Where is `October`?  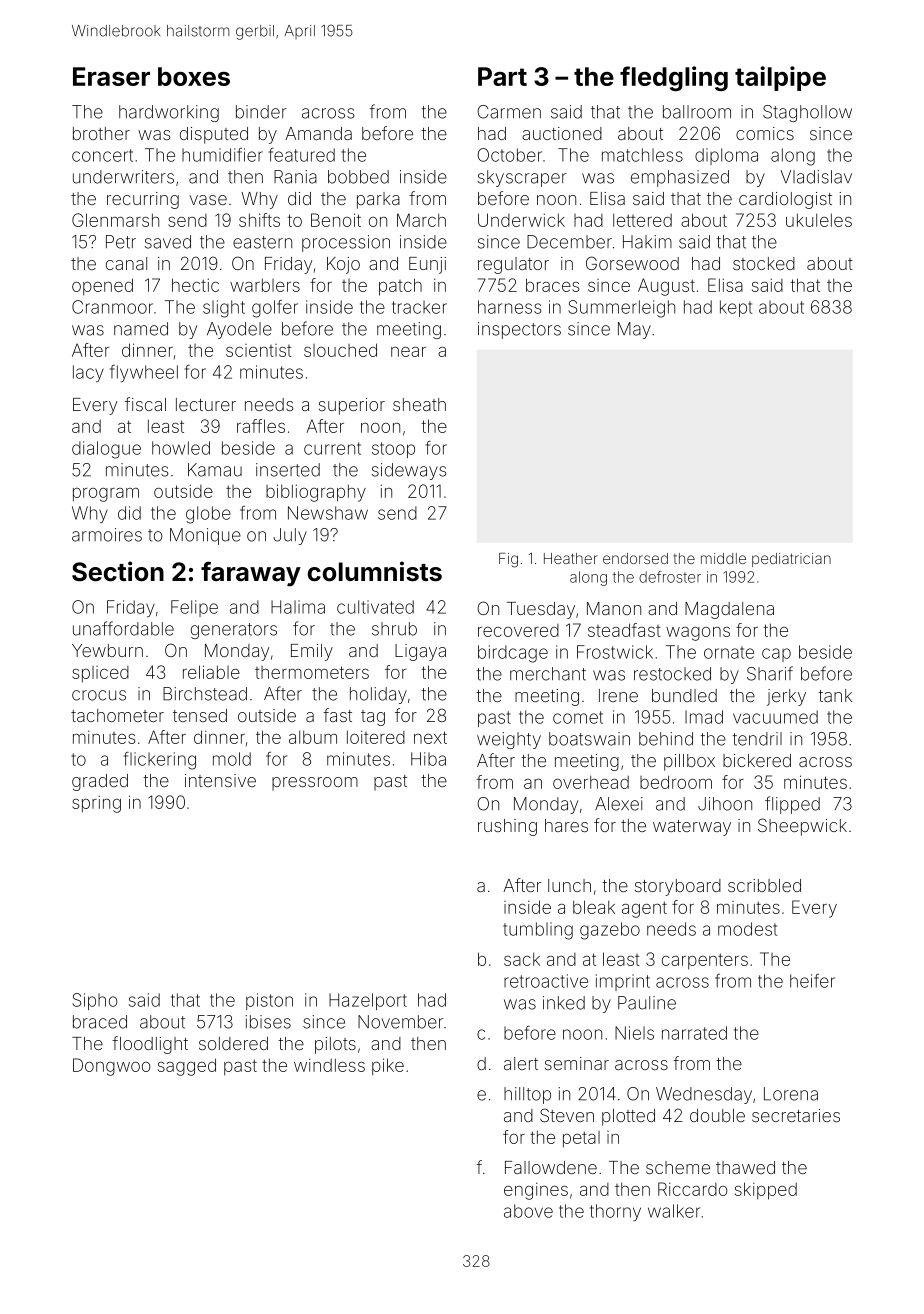
October is located at coordinates (509, 155).
